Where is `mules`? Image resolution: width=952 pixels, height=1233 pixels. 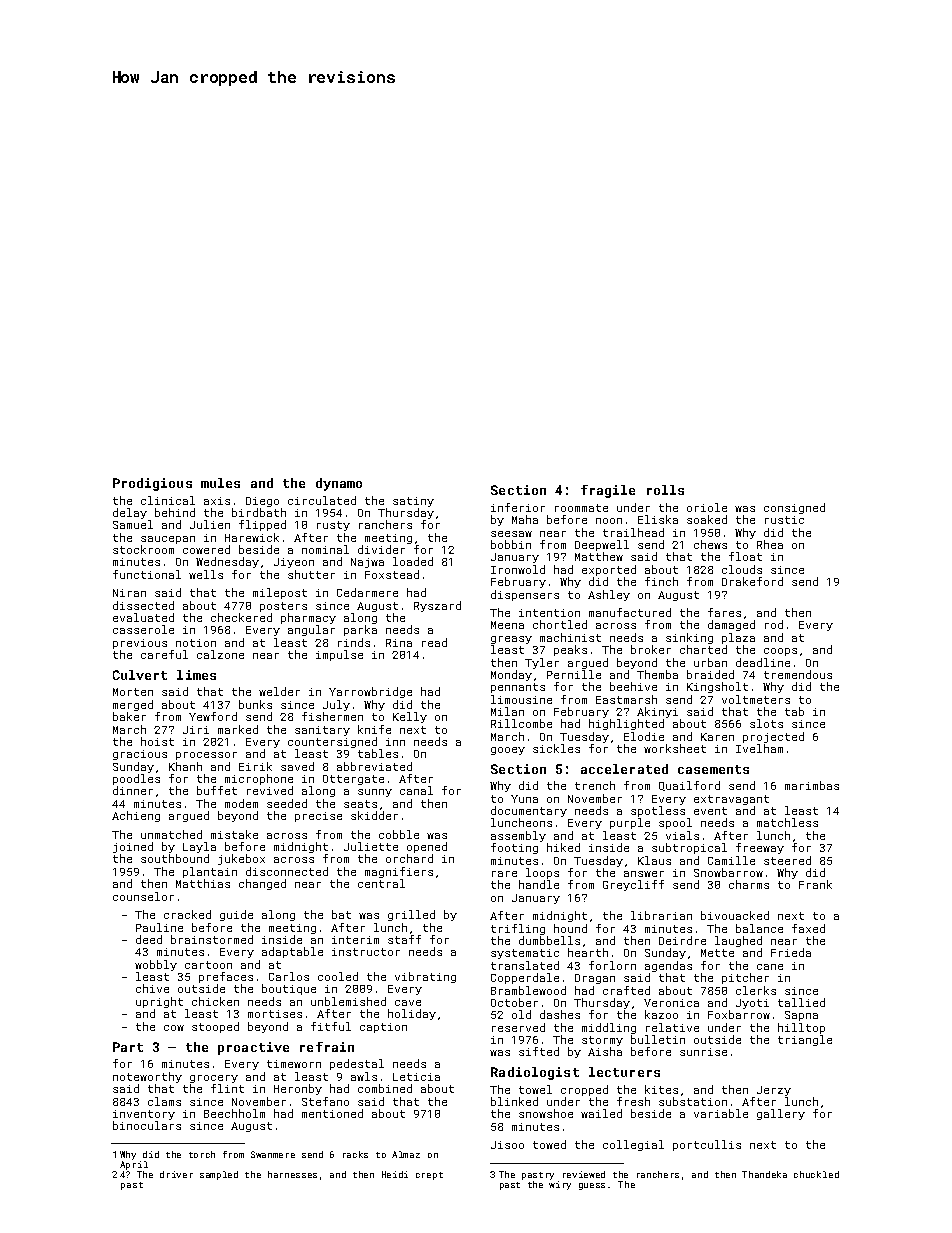
mules is located at coordinates (220, 483).
